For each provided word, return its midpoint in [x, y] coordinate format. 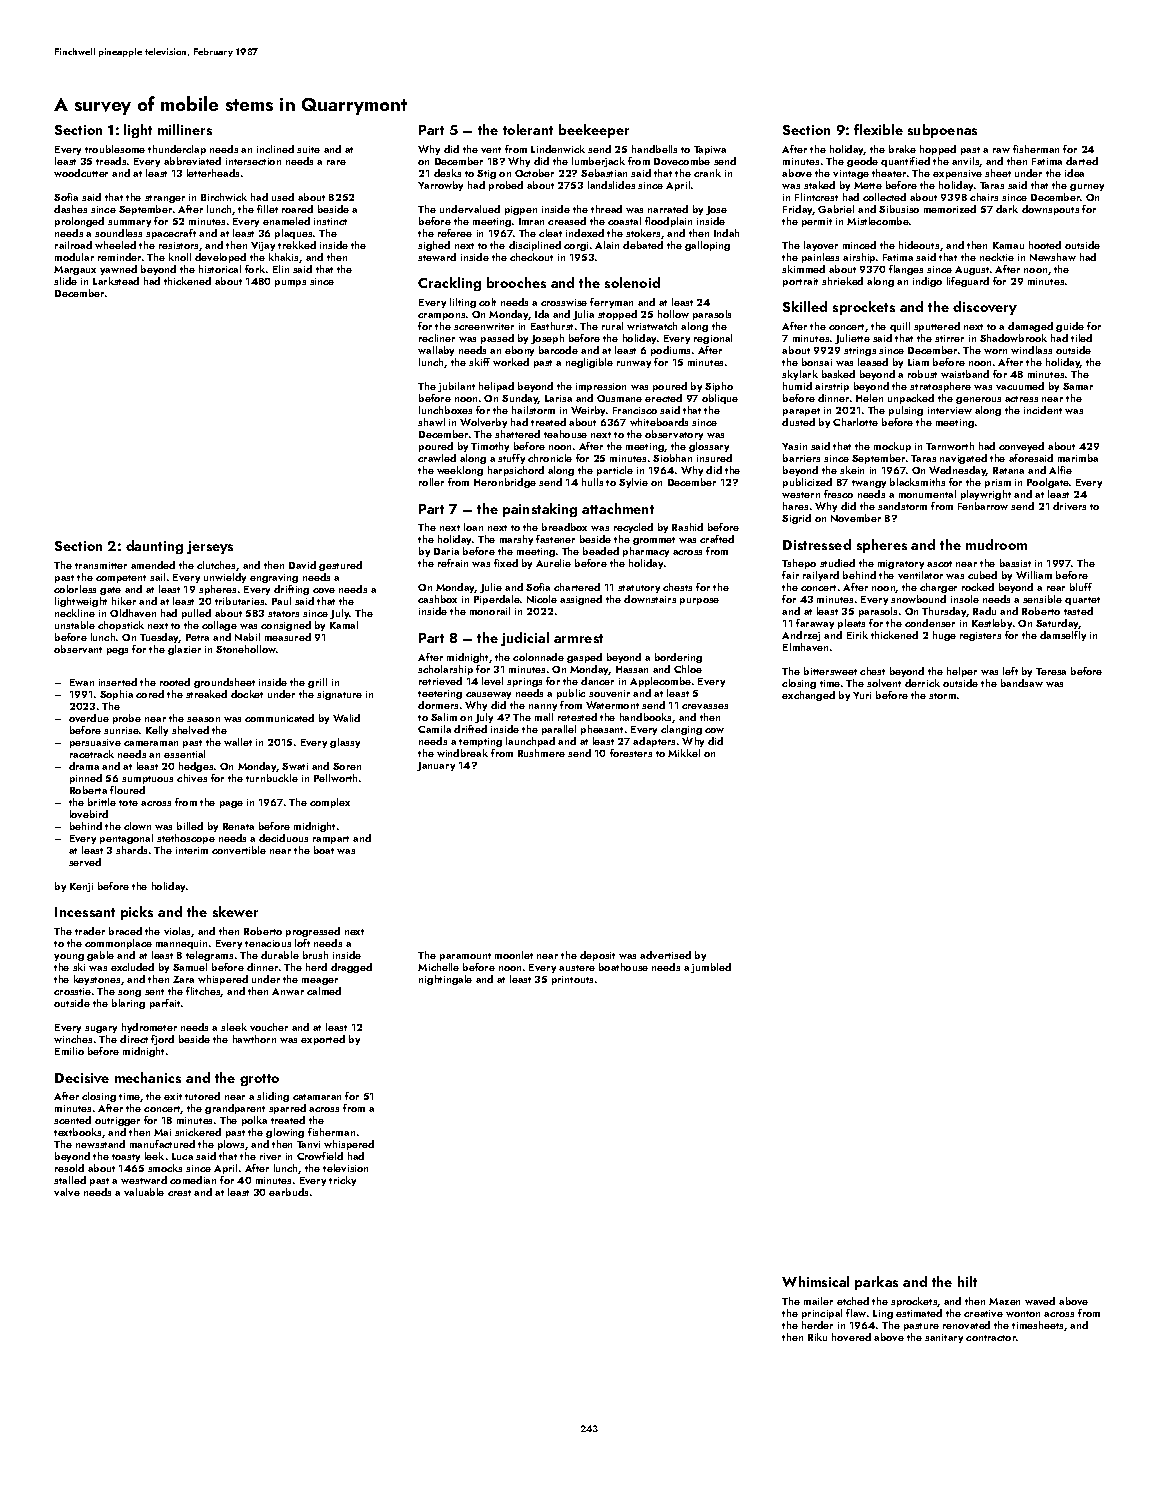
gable [100, 956]
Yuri [862, 695]
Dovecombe [682, 161]
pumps [290, 283]
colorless [75, 589]
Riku [817, 1337]
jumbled [711, 968]
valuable [144, 1192]
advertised [665, 955]
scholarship [445, 670]
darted [1082, 161]
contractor [991, 1338]
